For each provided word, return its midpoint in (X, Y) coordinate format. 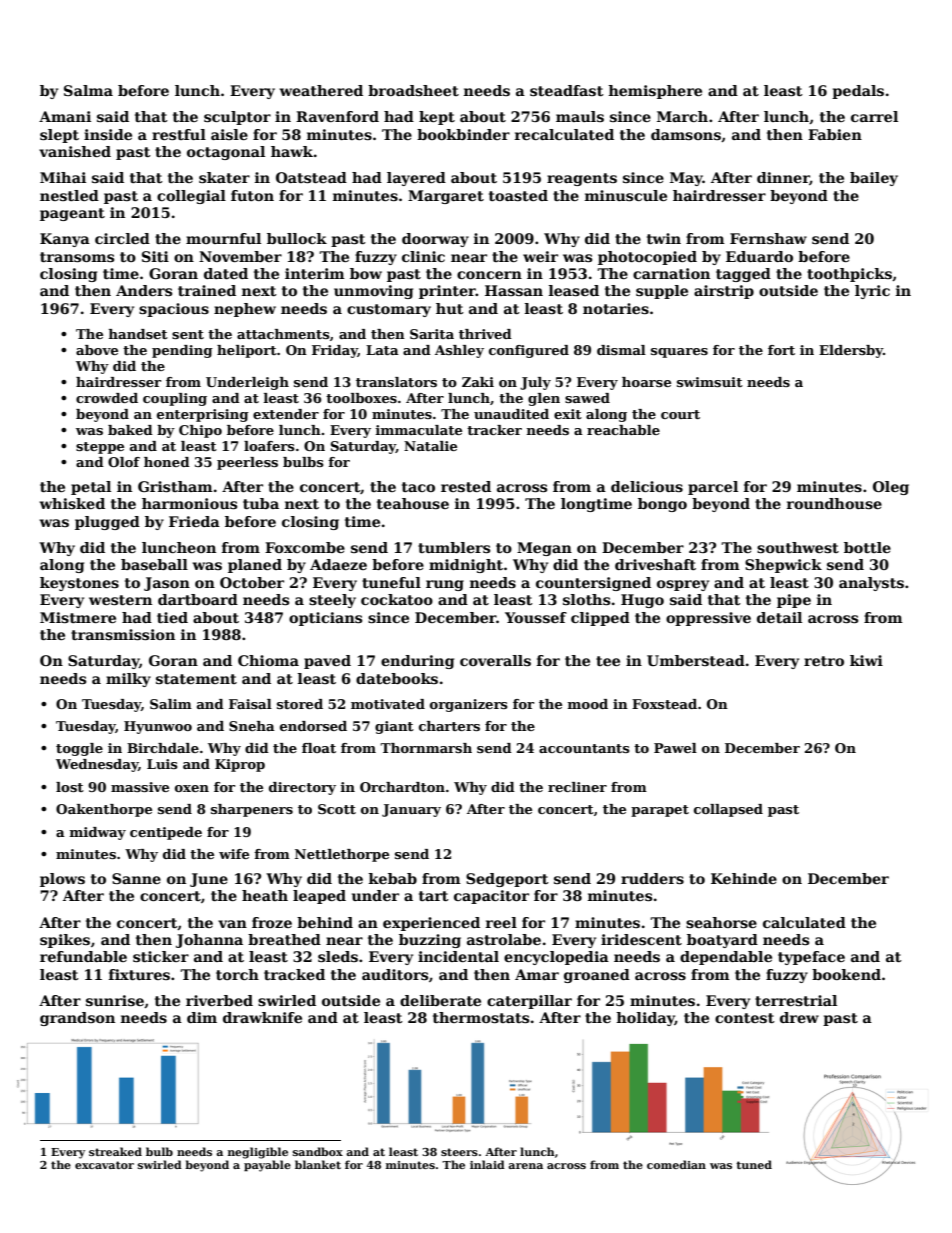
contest (745, 1018)
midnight (466, 566)
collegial (191, 197)
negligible (258, 1153)
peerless (247, 463)
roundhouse (834, 503)
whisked (72, 503)
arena (525, 1166)
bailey (874, 179)
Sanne (136, 878)
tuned (754, 1164)
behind (325, 922)
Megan (544, 549)
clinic (423, 256)
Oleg (891, 488)
